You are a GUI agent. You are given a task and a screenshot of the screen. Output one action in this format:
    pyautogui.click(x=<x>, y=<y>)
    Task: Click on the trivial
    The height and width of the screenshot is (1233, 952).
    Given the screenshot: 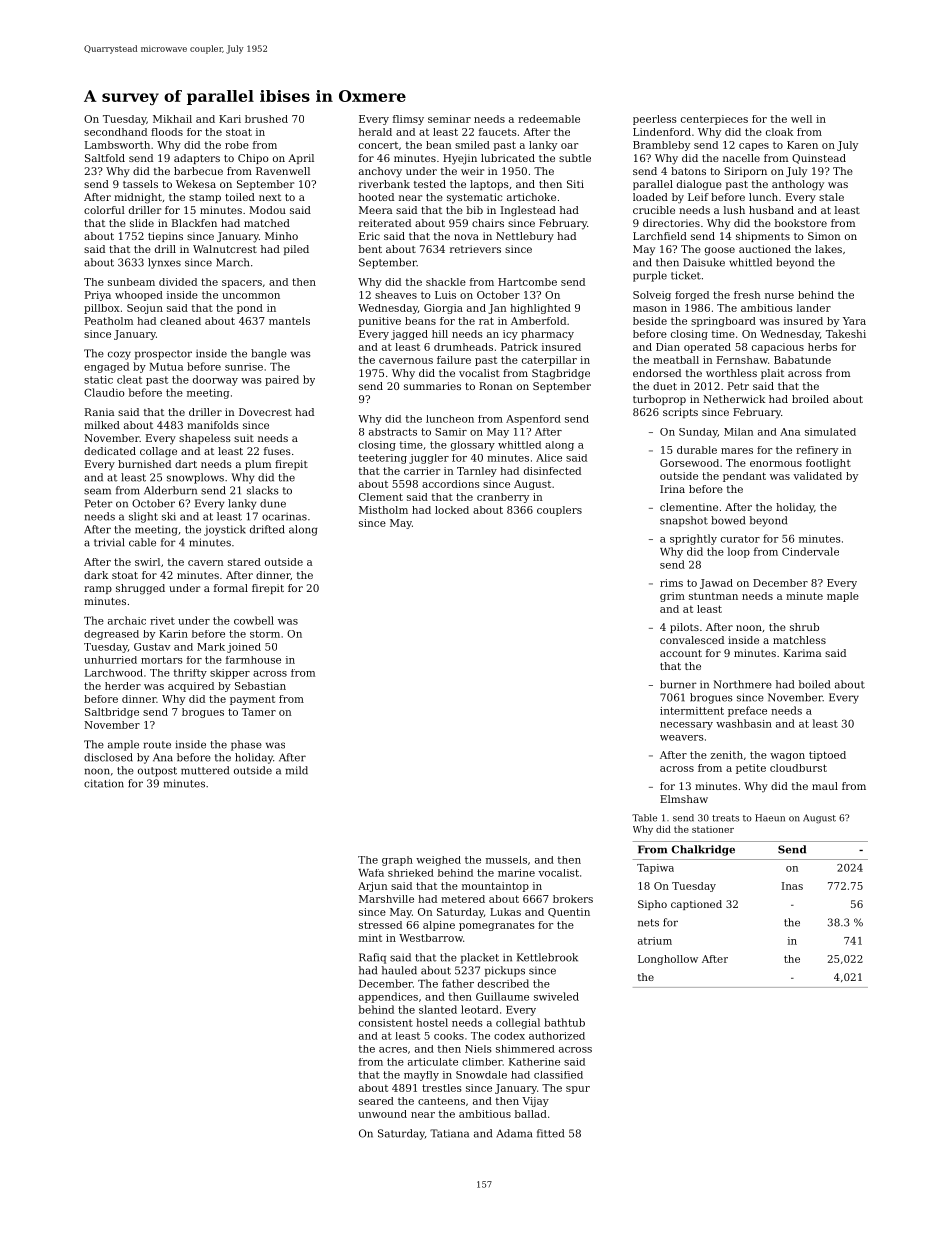 What is the action you would take?
    pyautogui.click(x=109, y=542)
